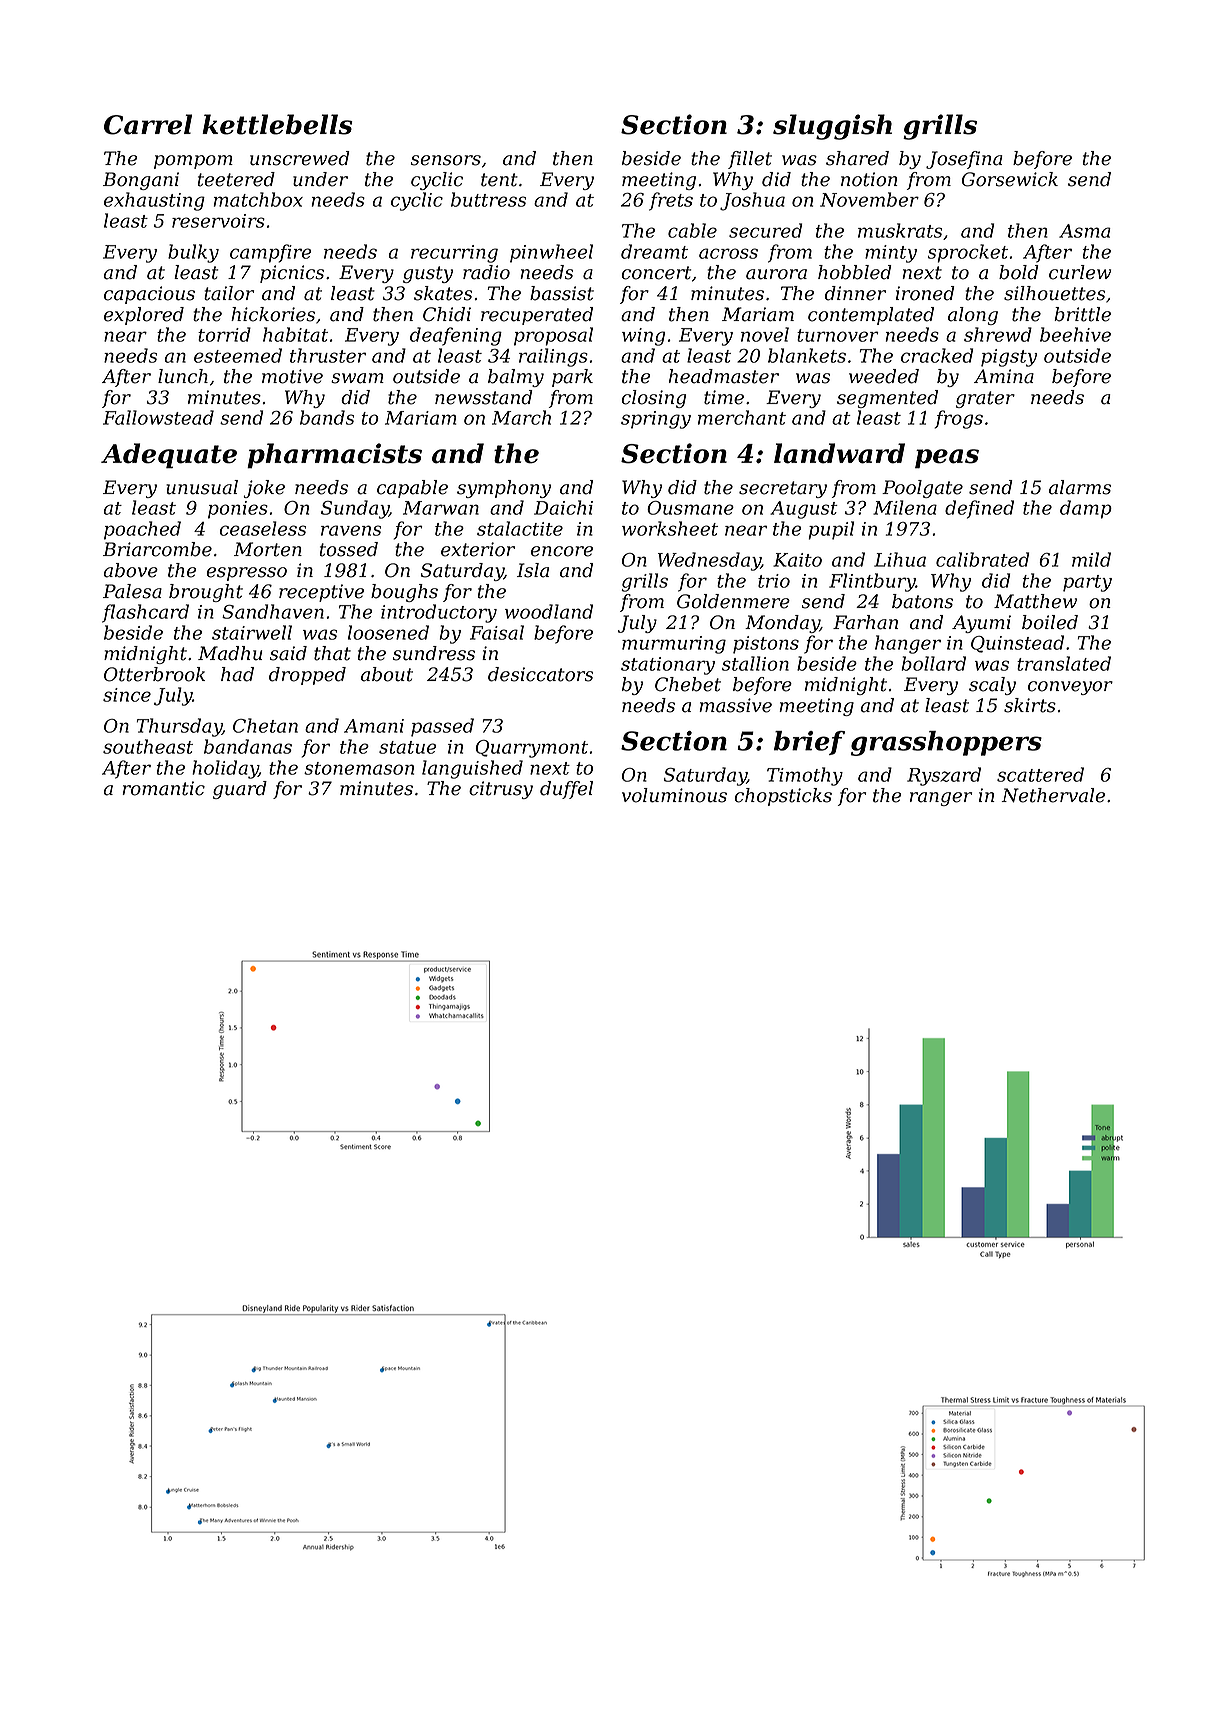 The image size is (1215, 1719). What do you see at coordinates (964, 160) in the screenshot?
I see `Josefina` at bounding box center [964, 160].
